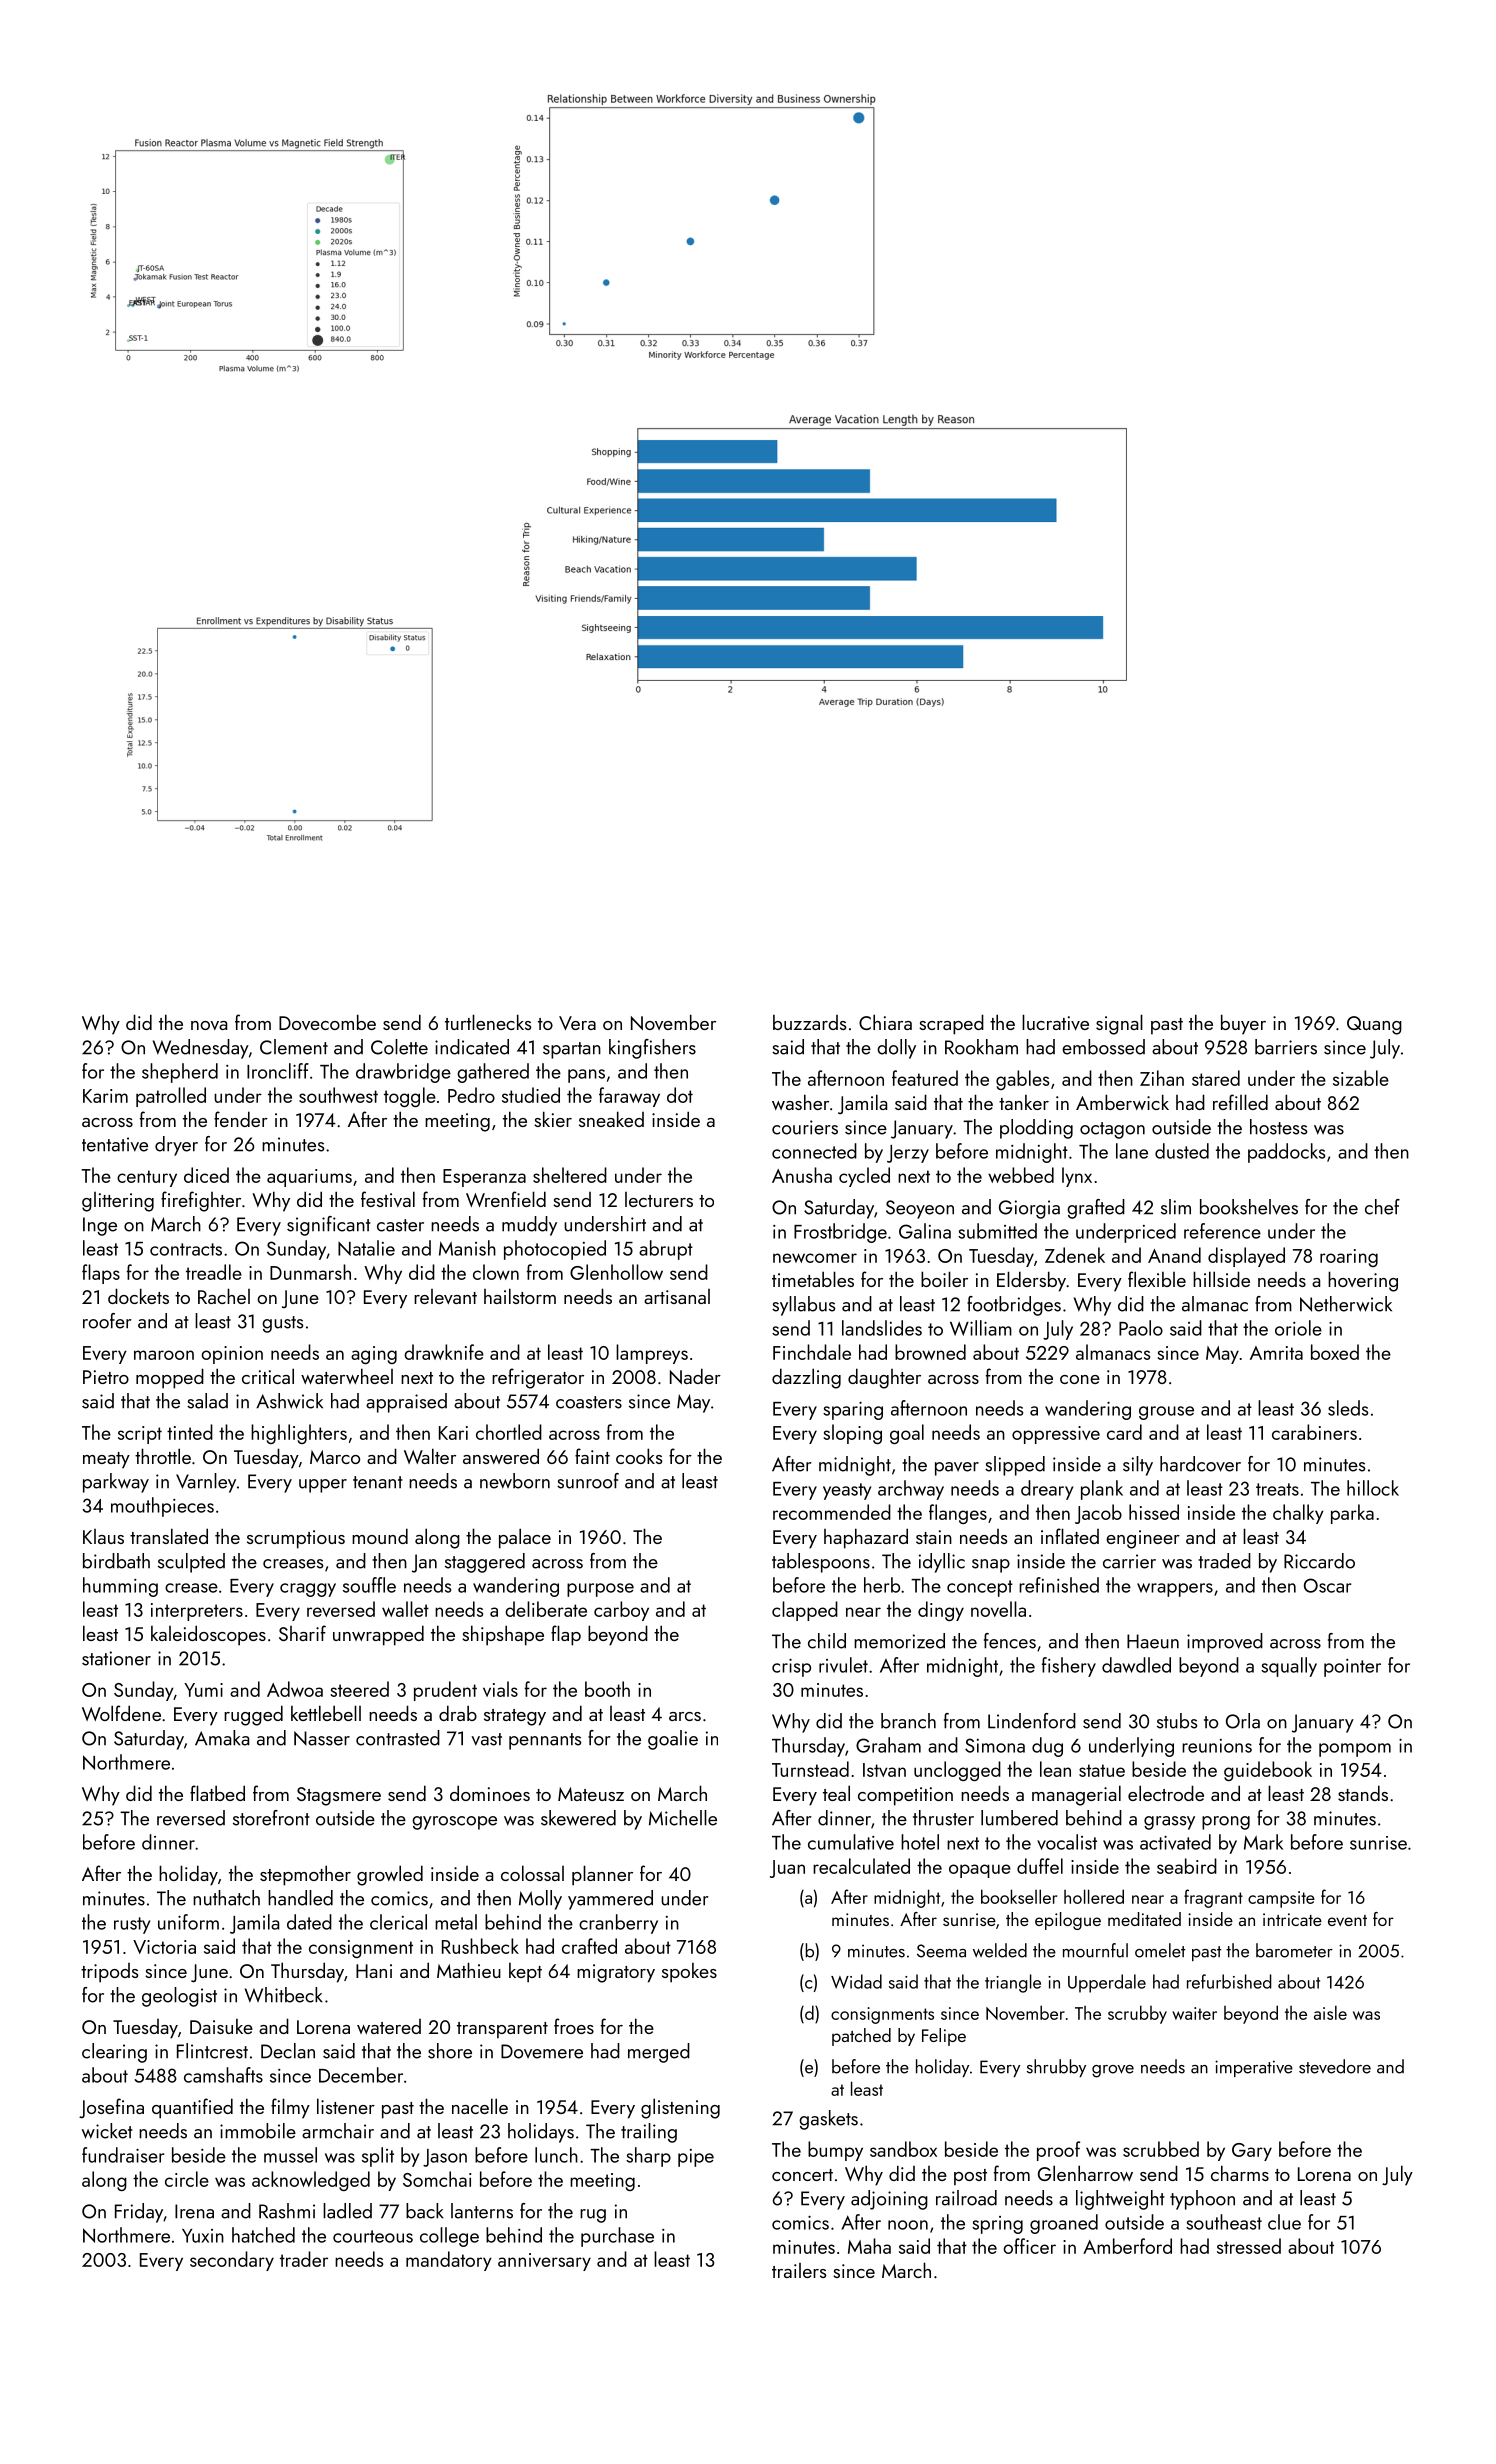 The height and width of the screenshot is (2464, 1496). Describe the element at coordinates (194, 2211) in the screenshot. I see `Irena` at that location.
